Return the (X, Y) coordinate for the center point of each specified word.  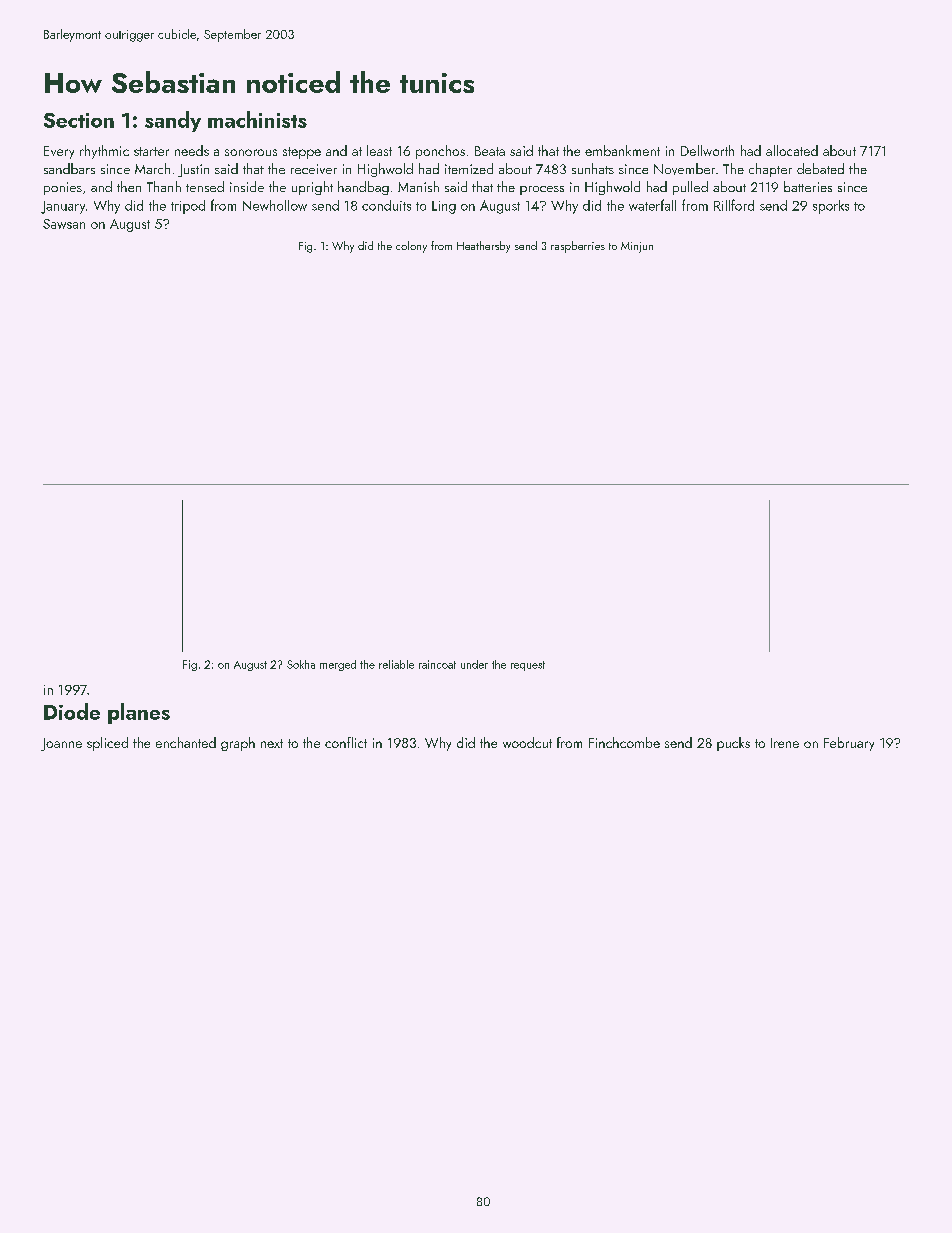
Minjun (637, 247)
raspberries (578, 247)
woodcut (527, 742)
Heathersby (483, 247)
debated (820, 168)
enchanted (186, 742)
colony (411, 247)
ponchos (440, 152)
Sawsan (64, 224)
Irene (785, 743)
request (528, 666)
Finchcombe (624, 742)
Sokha (301, 664)
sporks (831, 207)
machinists (257, 119)
